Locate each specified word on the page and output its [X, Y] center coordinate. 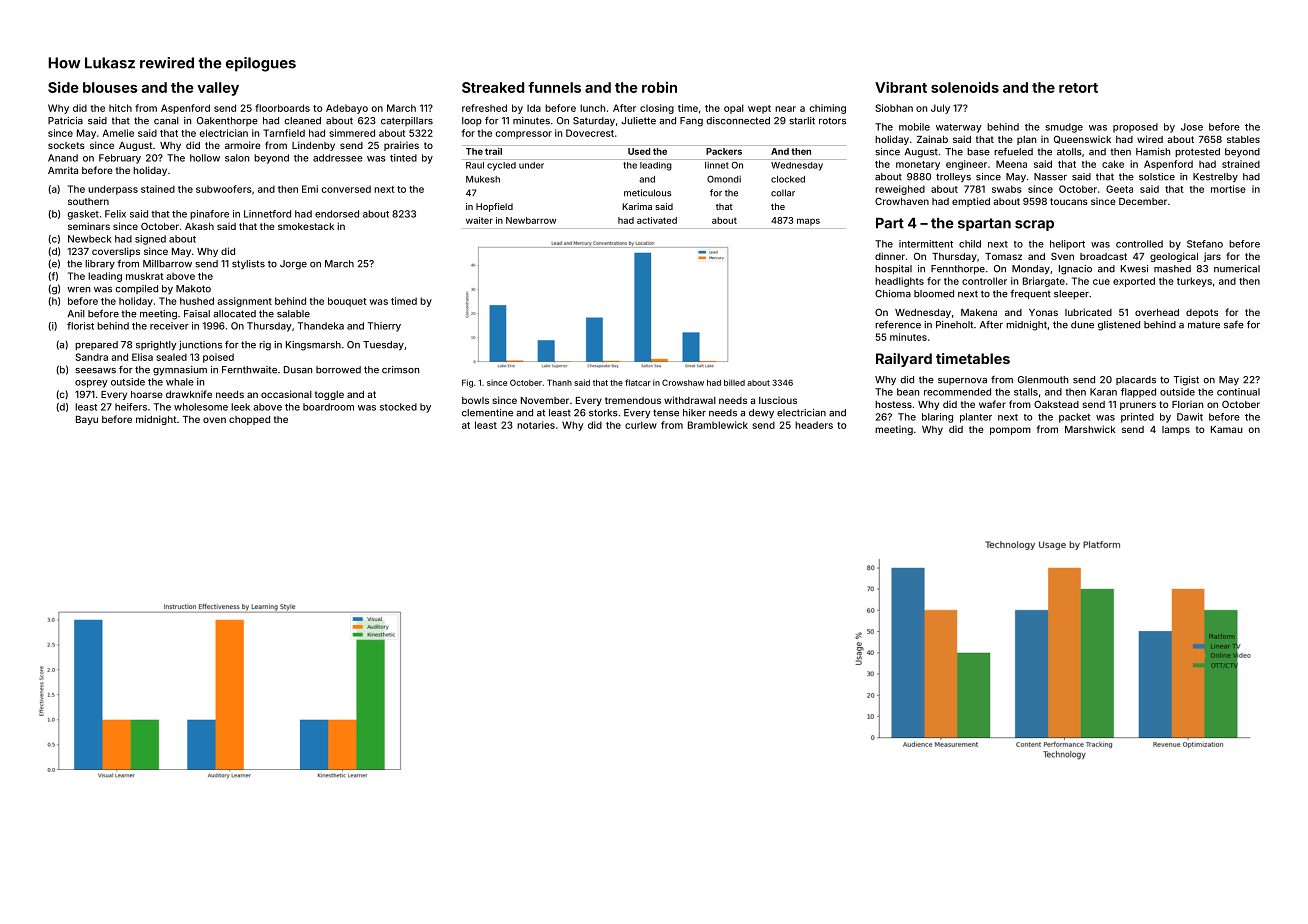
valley [218, 89]
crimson [400, 370]
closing [657, 109]
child [970, 244]
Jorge [293, 265]
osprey [91, 384]
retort [1078, 88]
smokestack [306, 226]
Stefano [1205, 244]
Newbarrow [531, 220]
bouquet [347, 302]
